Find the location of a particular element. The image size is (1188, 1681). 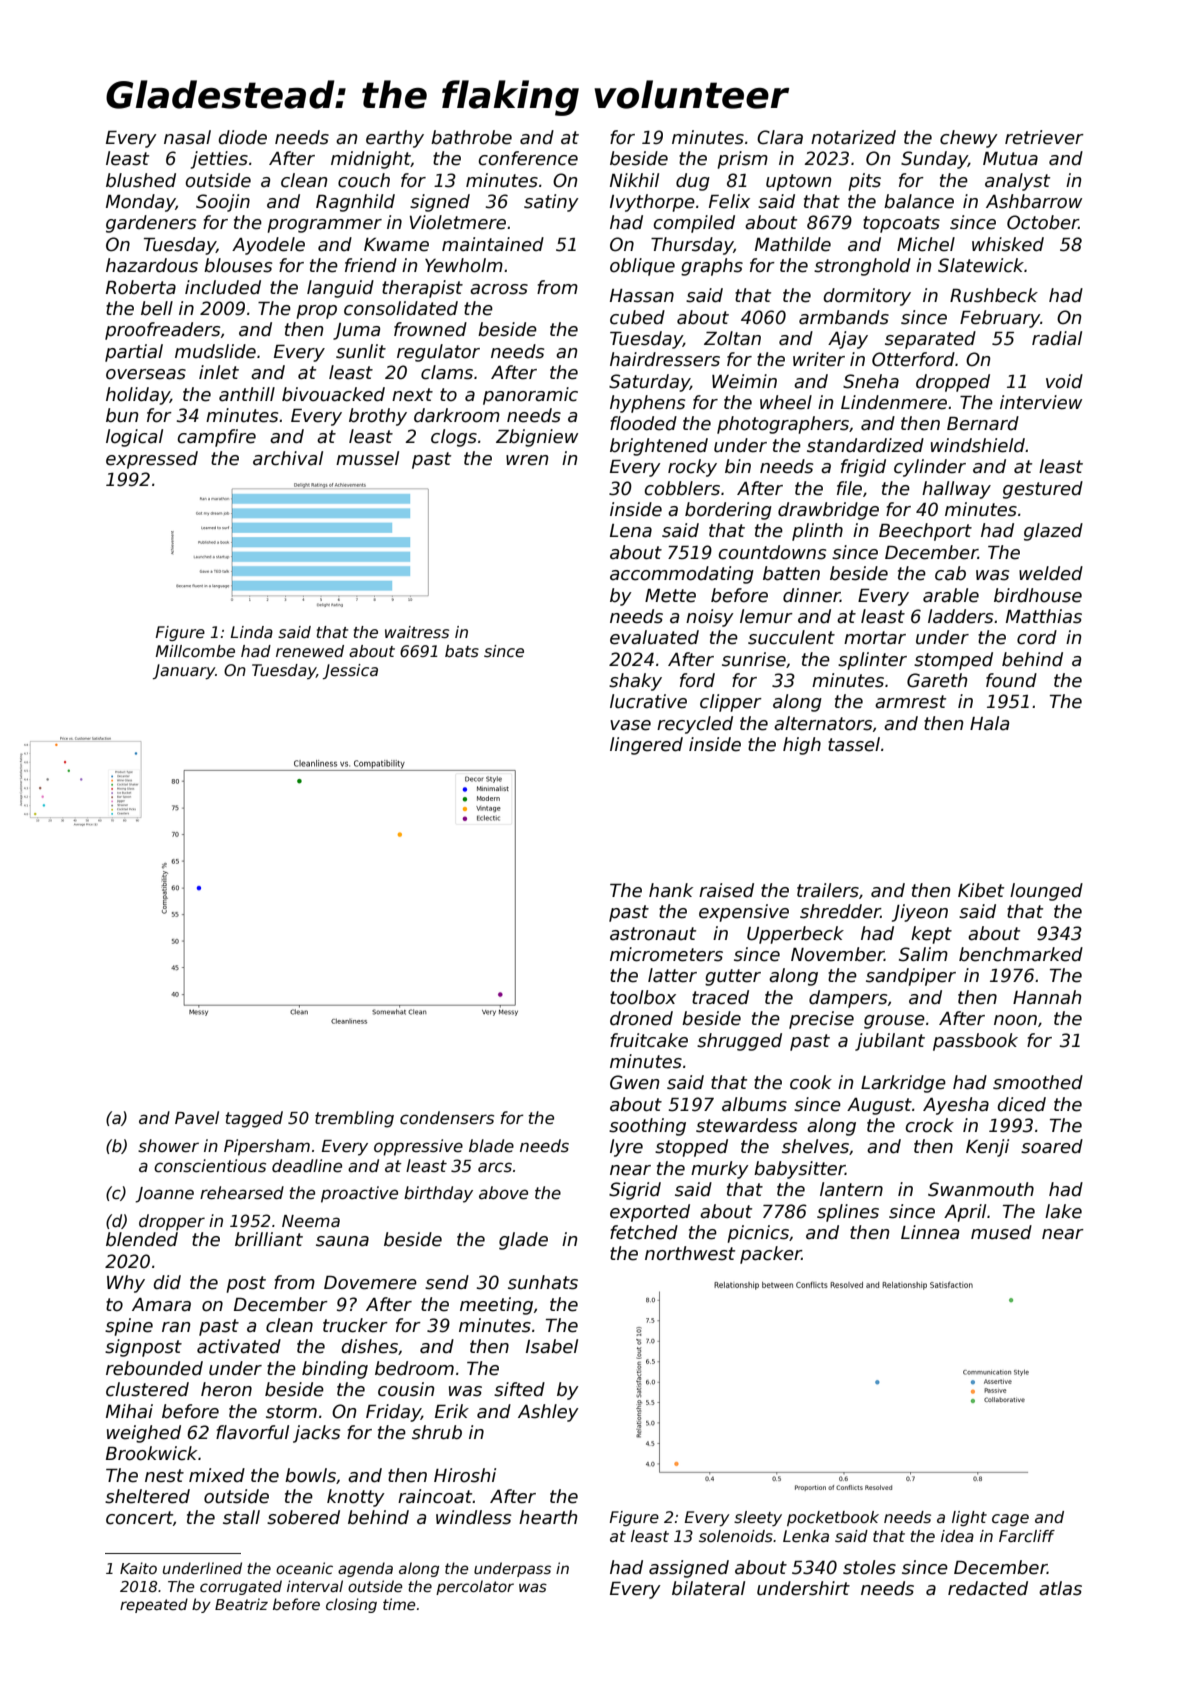

repeated is located at coordinates (154, 1605).
